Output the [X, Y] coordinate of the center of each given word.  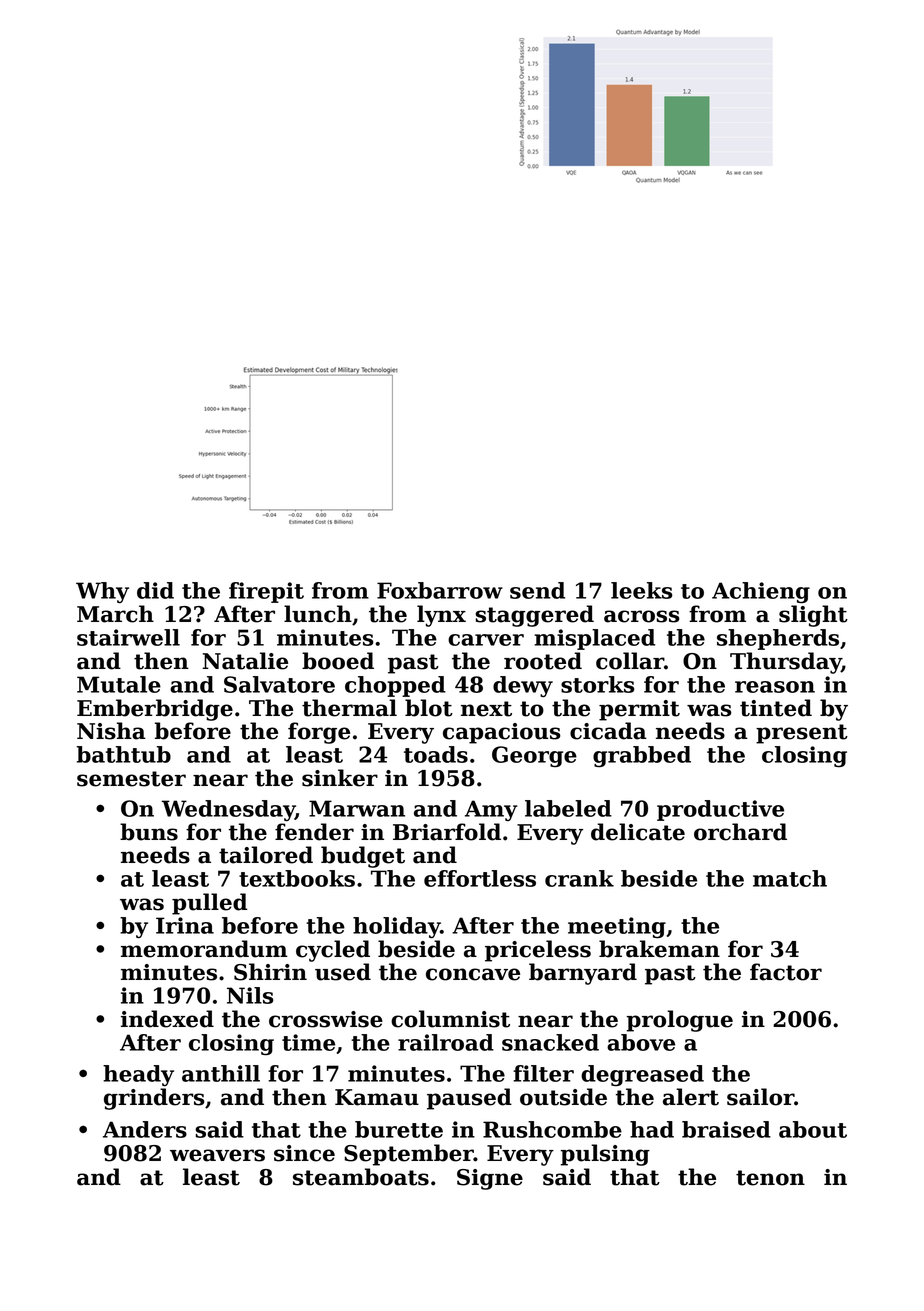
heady [138, 1076]
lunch [318, 614]
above [641, 1042]
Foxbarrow [440, 590]
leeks [642, 590]
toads [436, 754]
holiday [396, 927]
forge [319, 733]
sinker [340, 778]
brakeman [659, 949]
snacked [550, 1042]
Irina [185, 925]
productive [720, 810]
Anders [145, 1129]
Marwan [357, 808]
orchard [740, 832]
